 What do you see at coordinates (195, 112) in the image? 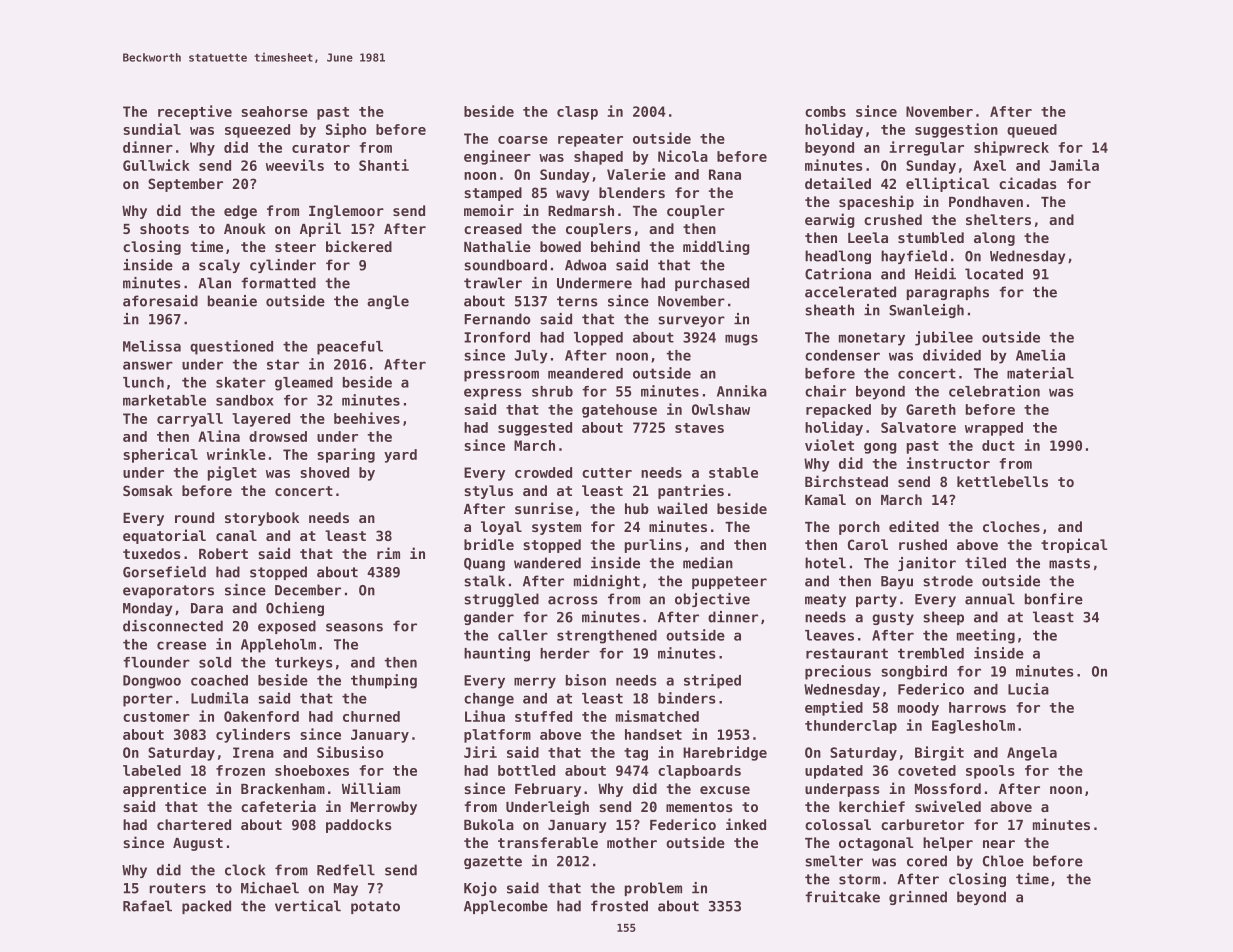
I see `receptive` at bounding box center [195, 112].
